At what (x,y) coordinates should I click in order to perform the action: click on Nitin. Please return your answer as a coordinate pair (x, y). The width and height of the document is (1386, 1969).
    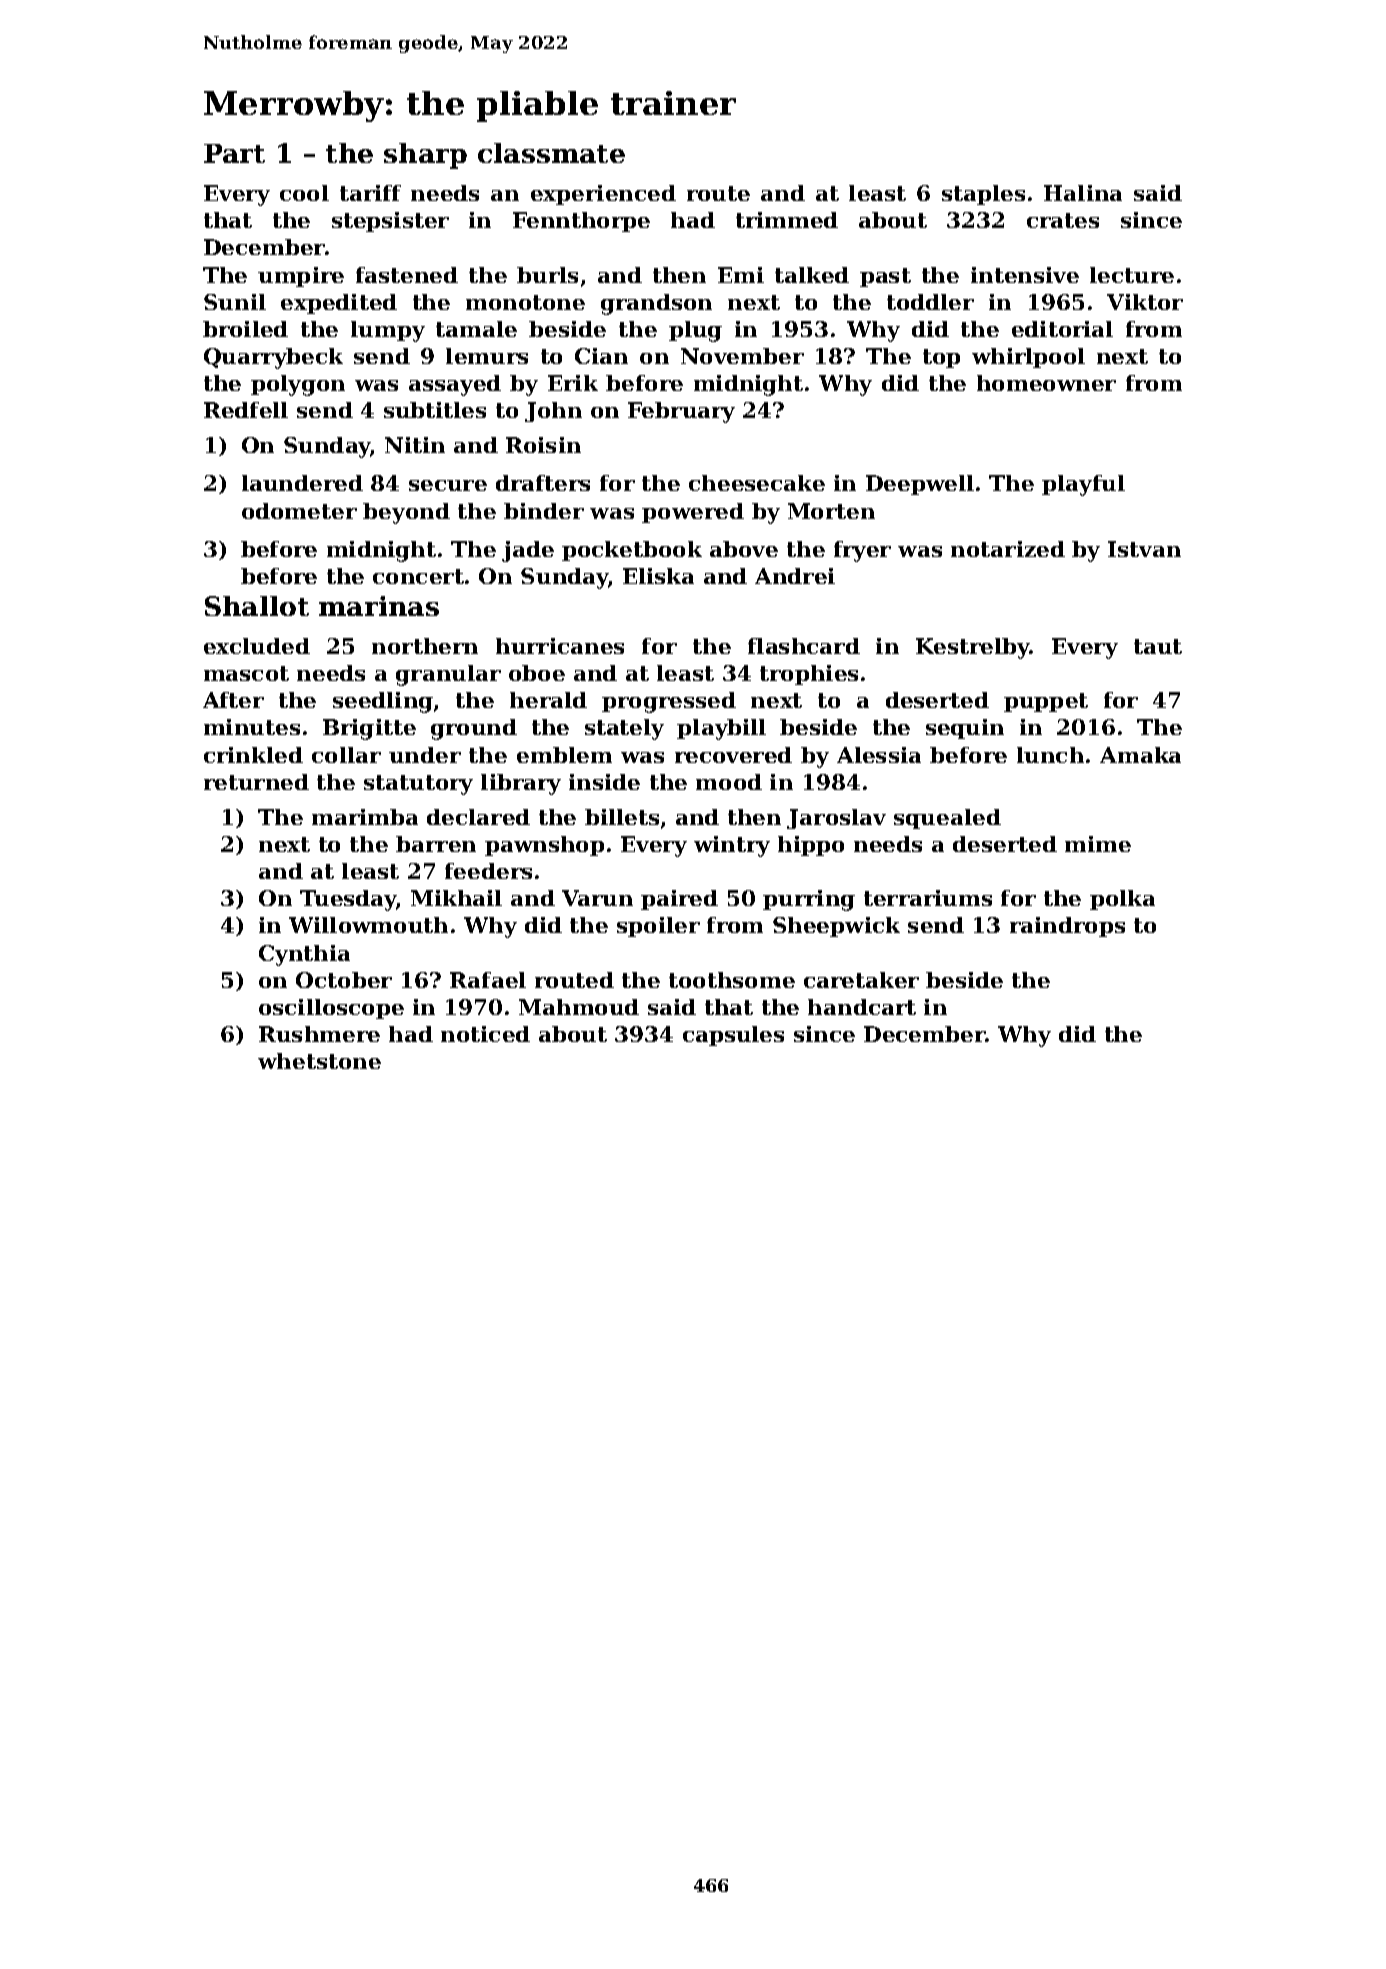
    Looking at the image, I should click on (415, 445).
